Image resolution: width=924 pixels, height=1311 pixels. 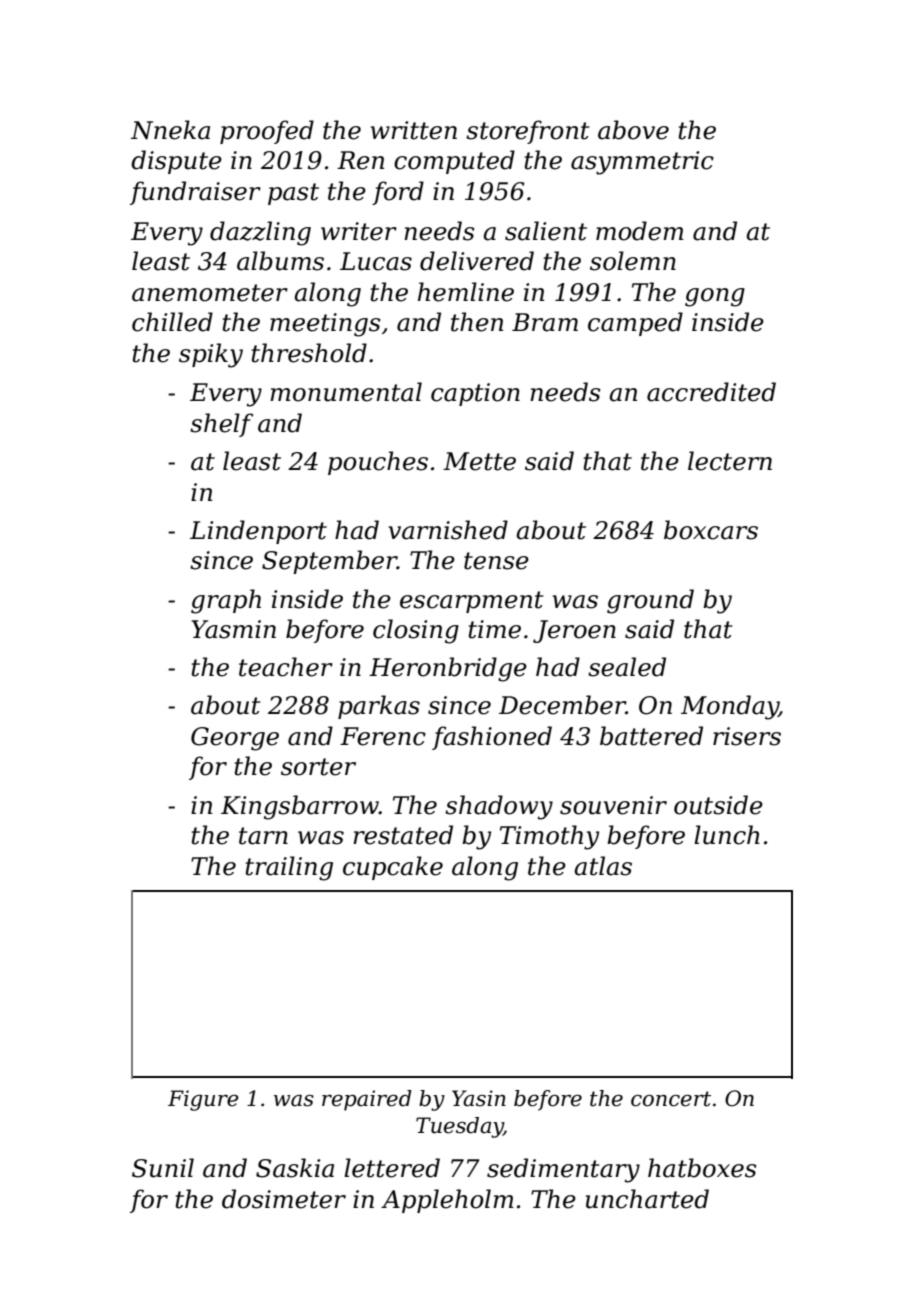 What do you see at coordinates (727, 835) in the screenshot?
I see `lunch` at bounding box center [727, 835].
